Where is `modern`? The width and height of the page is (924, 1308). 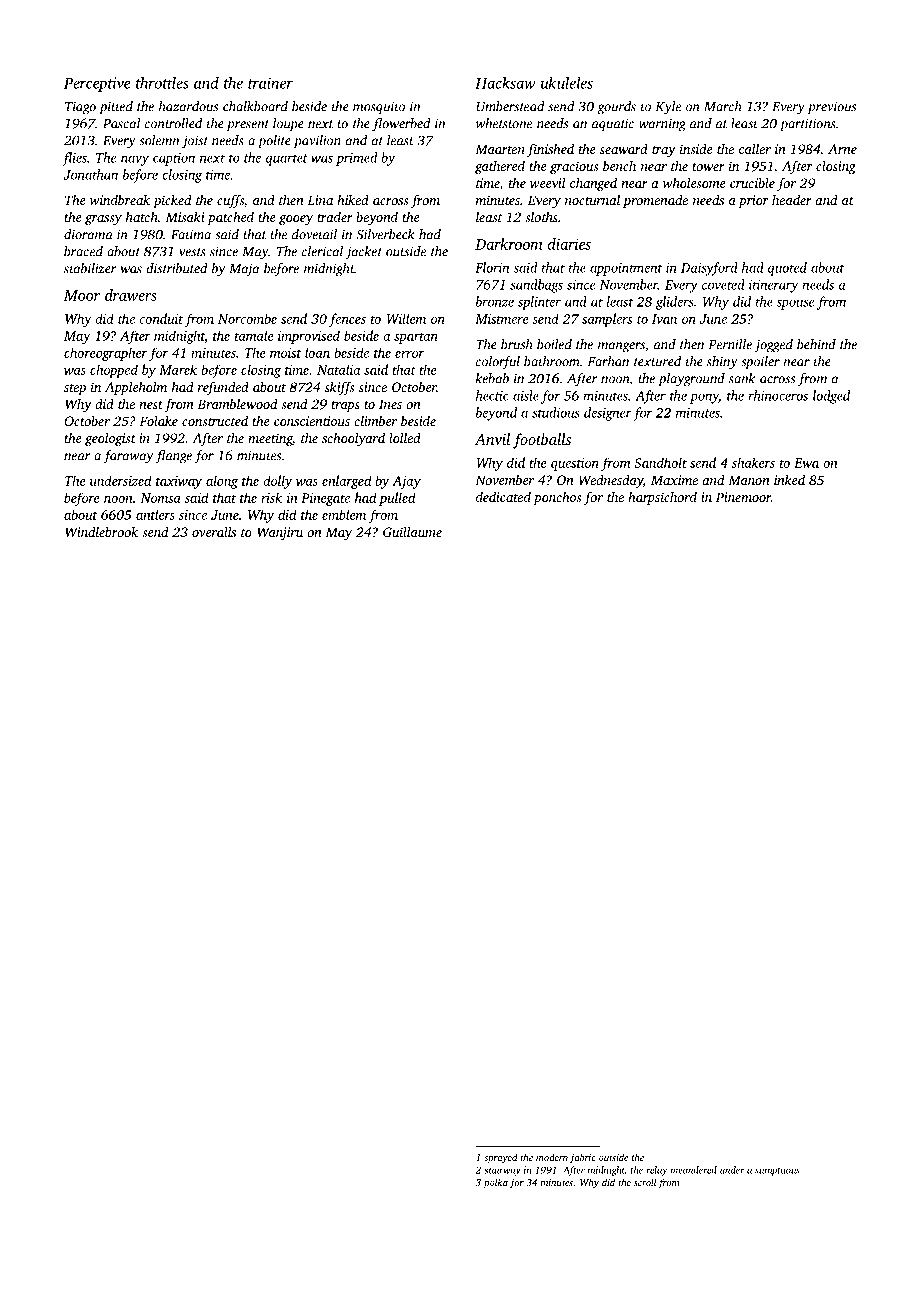
modern is located at coordinates (552, 1157).
